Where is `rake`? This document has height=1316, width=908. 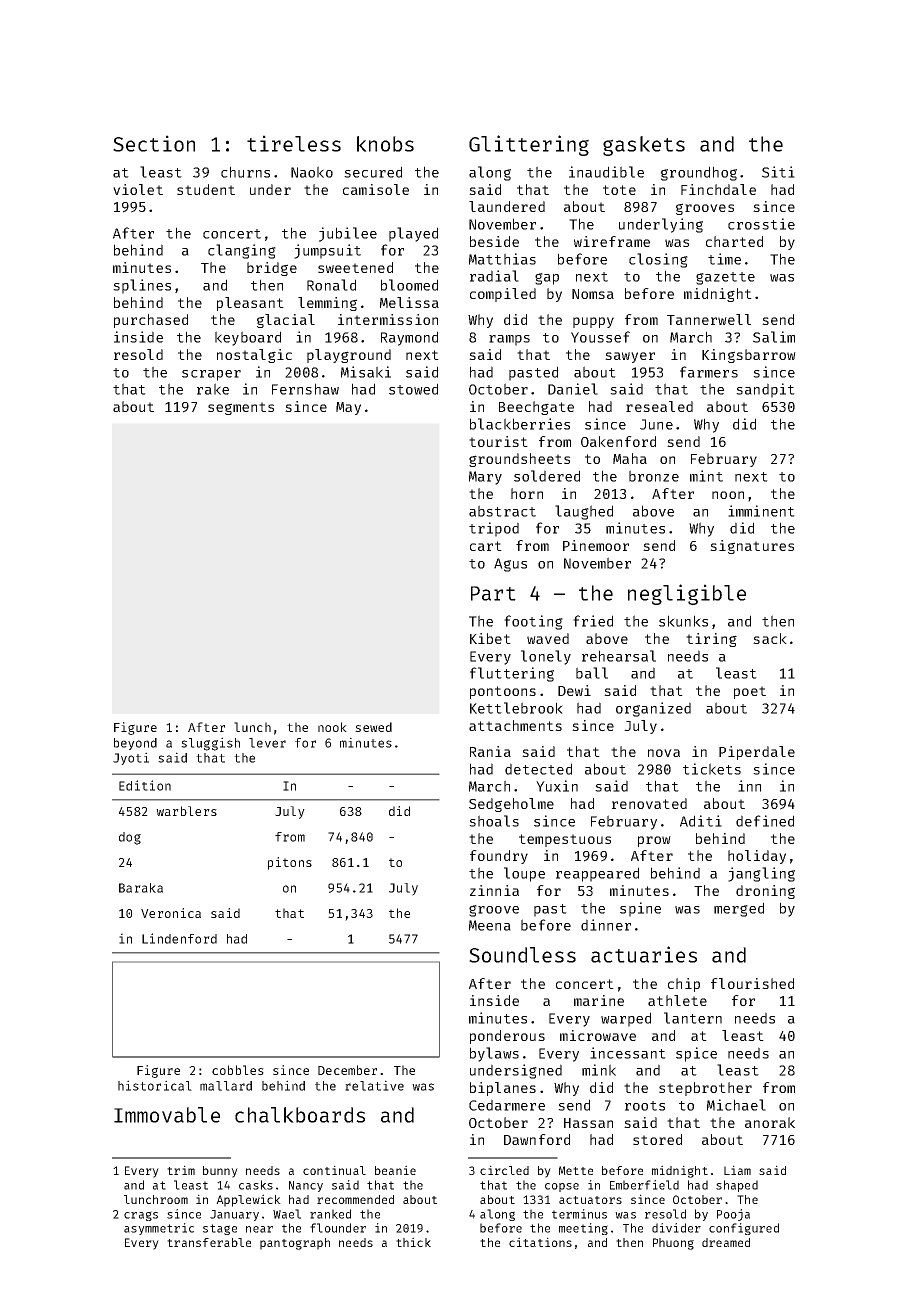 rake is located at coordinates (213, 389).
